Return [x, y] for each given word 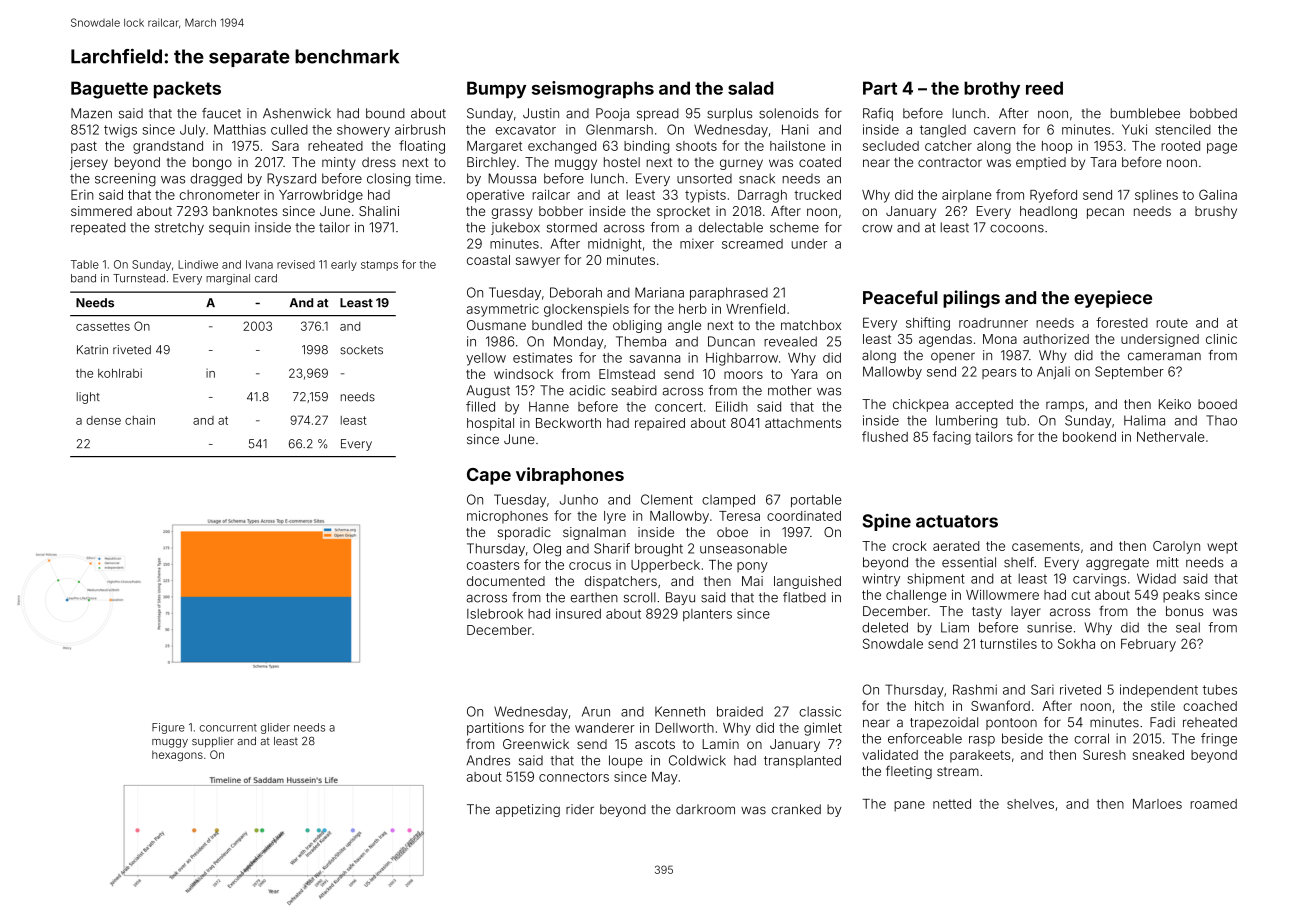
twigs [120, 131]
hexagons [177, 756]
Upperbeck [665, 566]
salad [750, 88]
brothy [992, 90]
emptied [1041, 163]
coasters [493, 565]
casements [1046, 546]
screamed [752, 244]
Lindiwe [198, 264]
